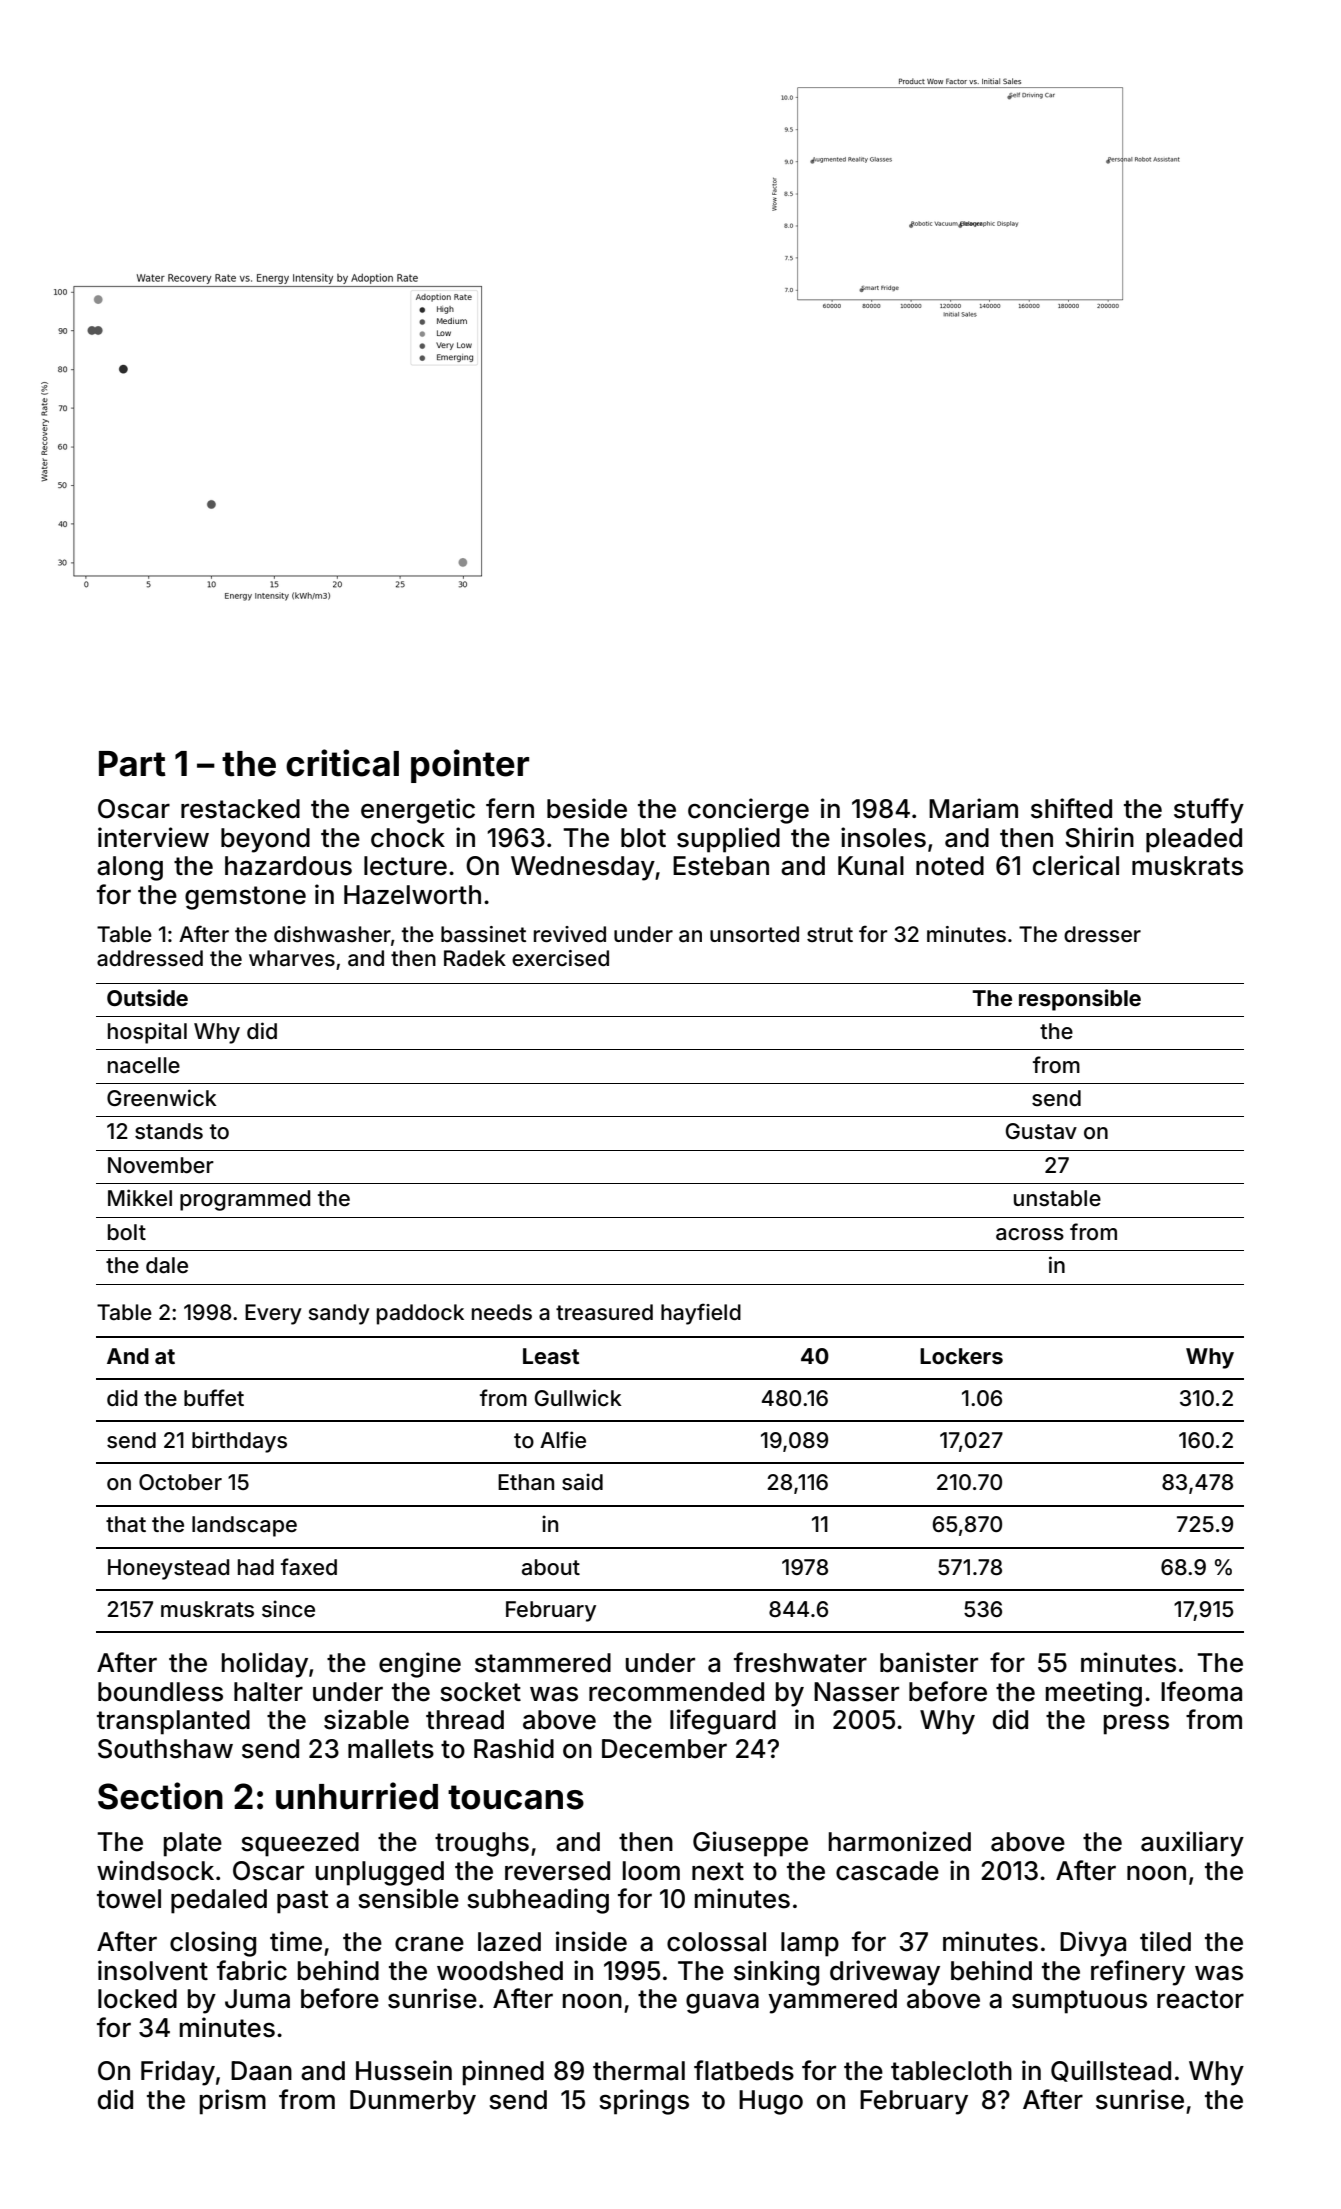 This page has width=1341, height=2209. Describe the element at coordinates (728, 840) in the page. I see `supplied` at that location.
